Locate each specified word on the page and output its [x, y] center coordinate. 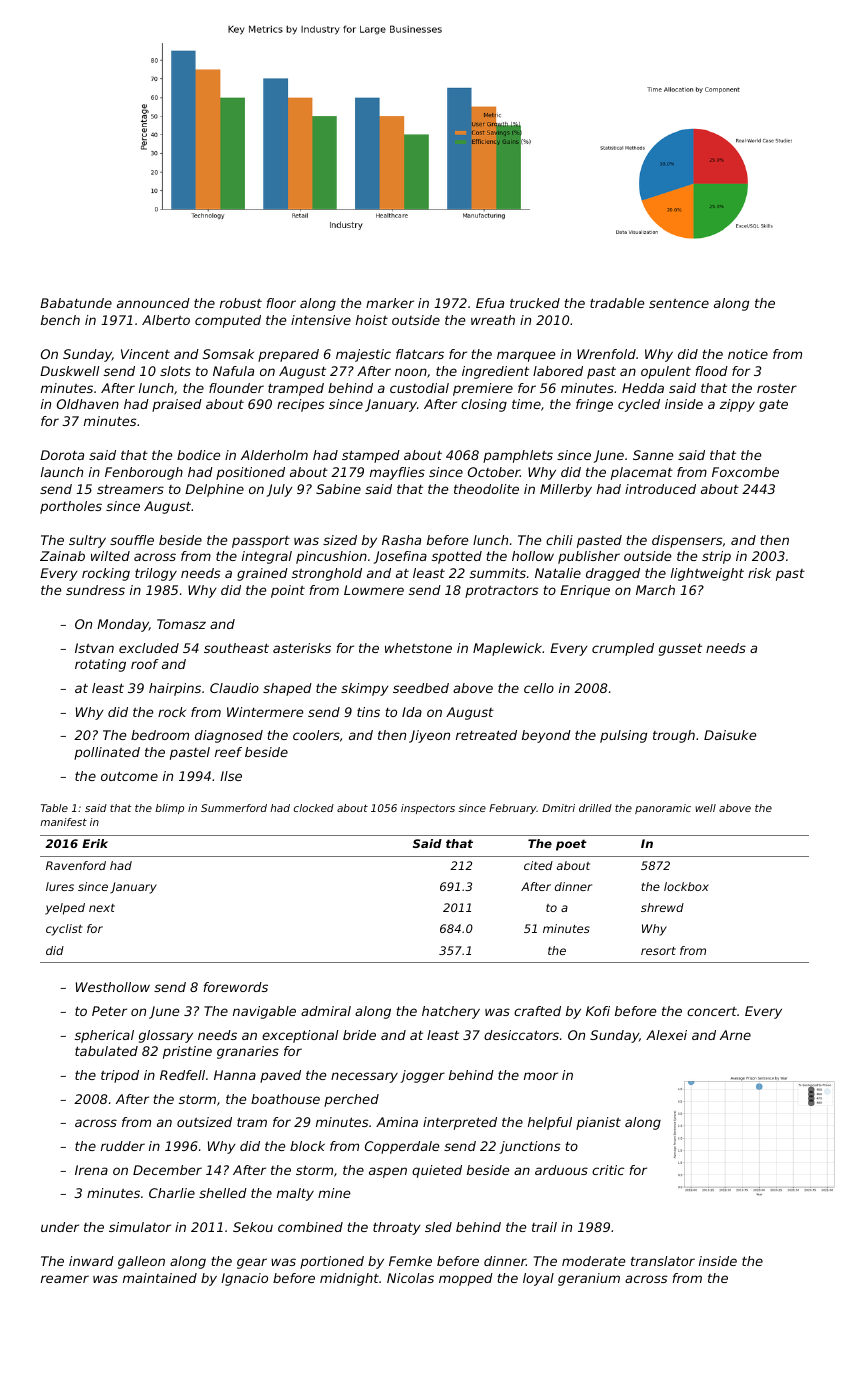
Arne [735, 1035]
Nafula [233, 371]
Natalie [558, 573]
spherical [104, 1036]
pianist [598, 1123]
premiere [483, 389]
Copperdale [402, 1147]
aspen [388, 1172]
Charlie [172, 1193]
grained [262, 574]
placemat [642, 473]
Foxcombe [745, 472]
